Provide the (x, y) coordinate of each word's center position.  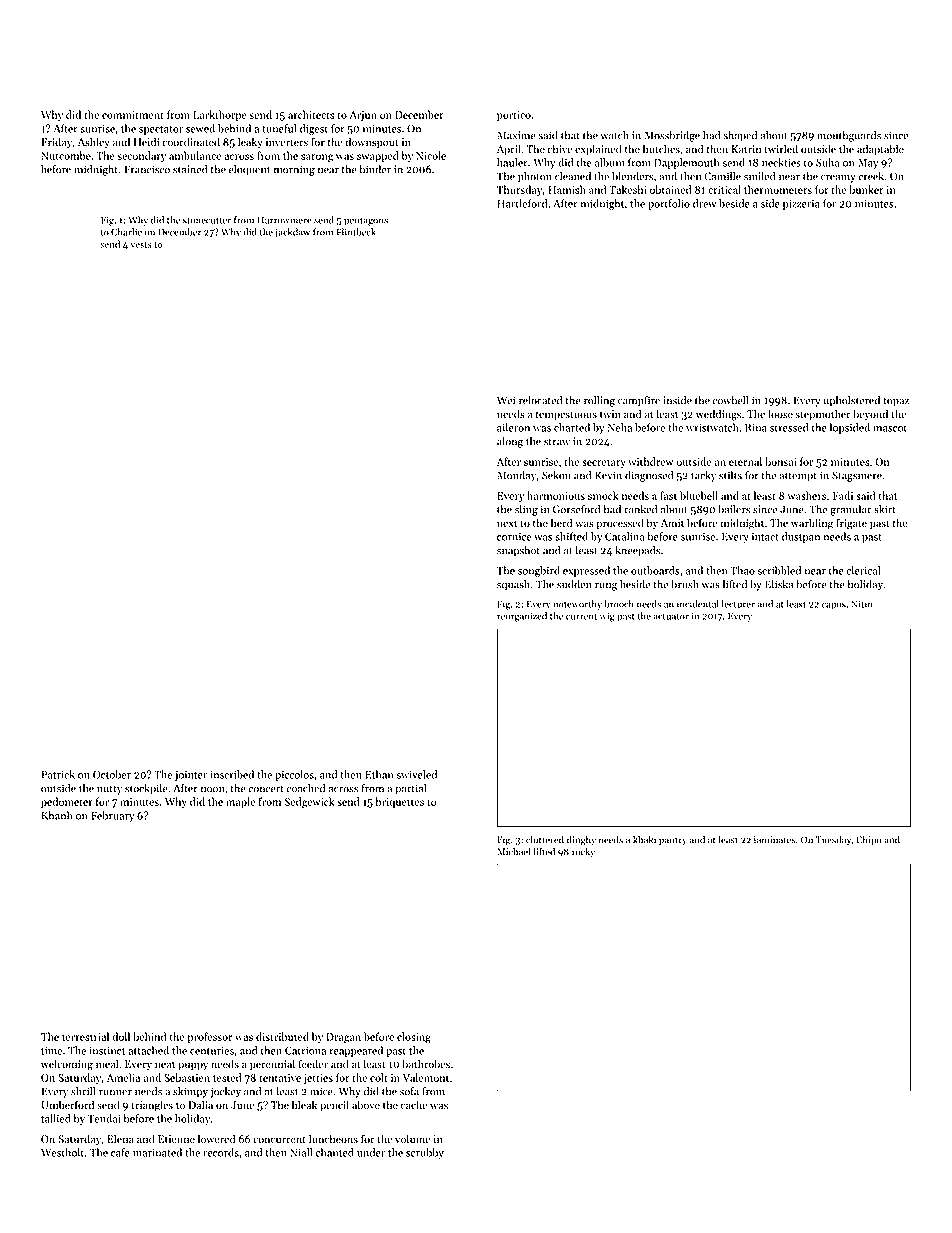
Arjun (363, 116)
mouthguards (849, 136)
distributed (282, 1036)
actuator (671, 617)
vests (141, 245)
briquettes (399, 802)
